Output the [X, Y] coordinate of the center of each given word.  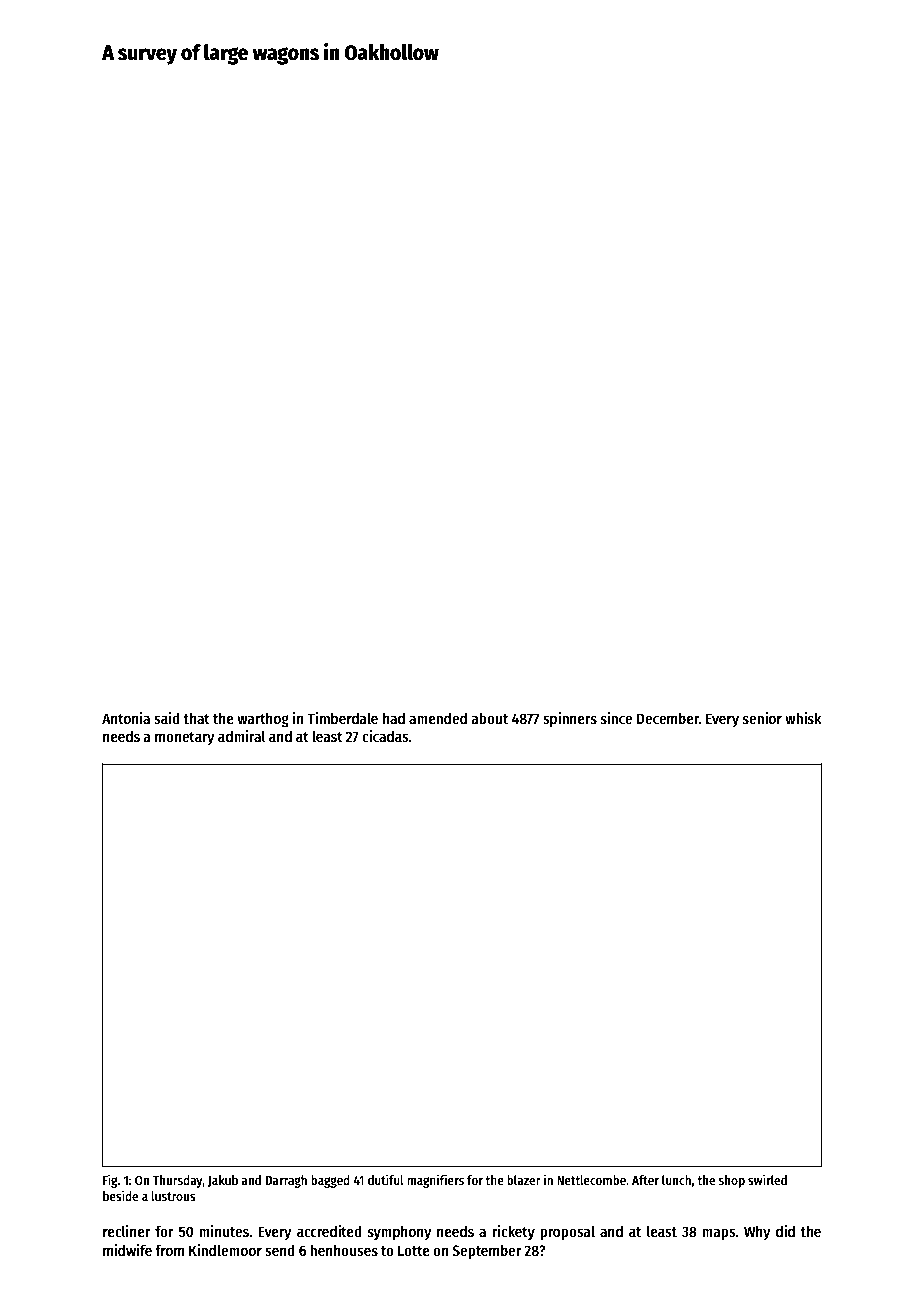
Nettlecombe [591, 1180]
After [645, 1180]
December [668, 718]
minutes [224, 1231]
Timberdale [342, 718]
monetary [185, 738]
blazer [524, 1180]
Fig [110, 1181]
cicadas [385, 736]
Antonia [126, 718]
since [616, 718]
